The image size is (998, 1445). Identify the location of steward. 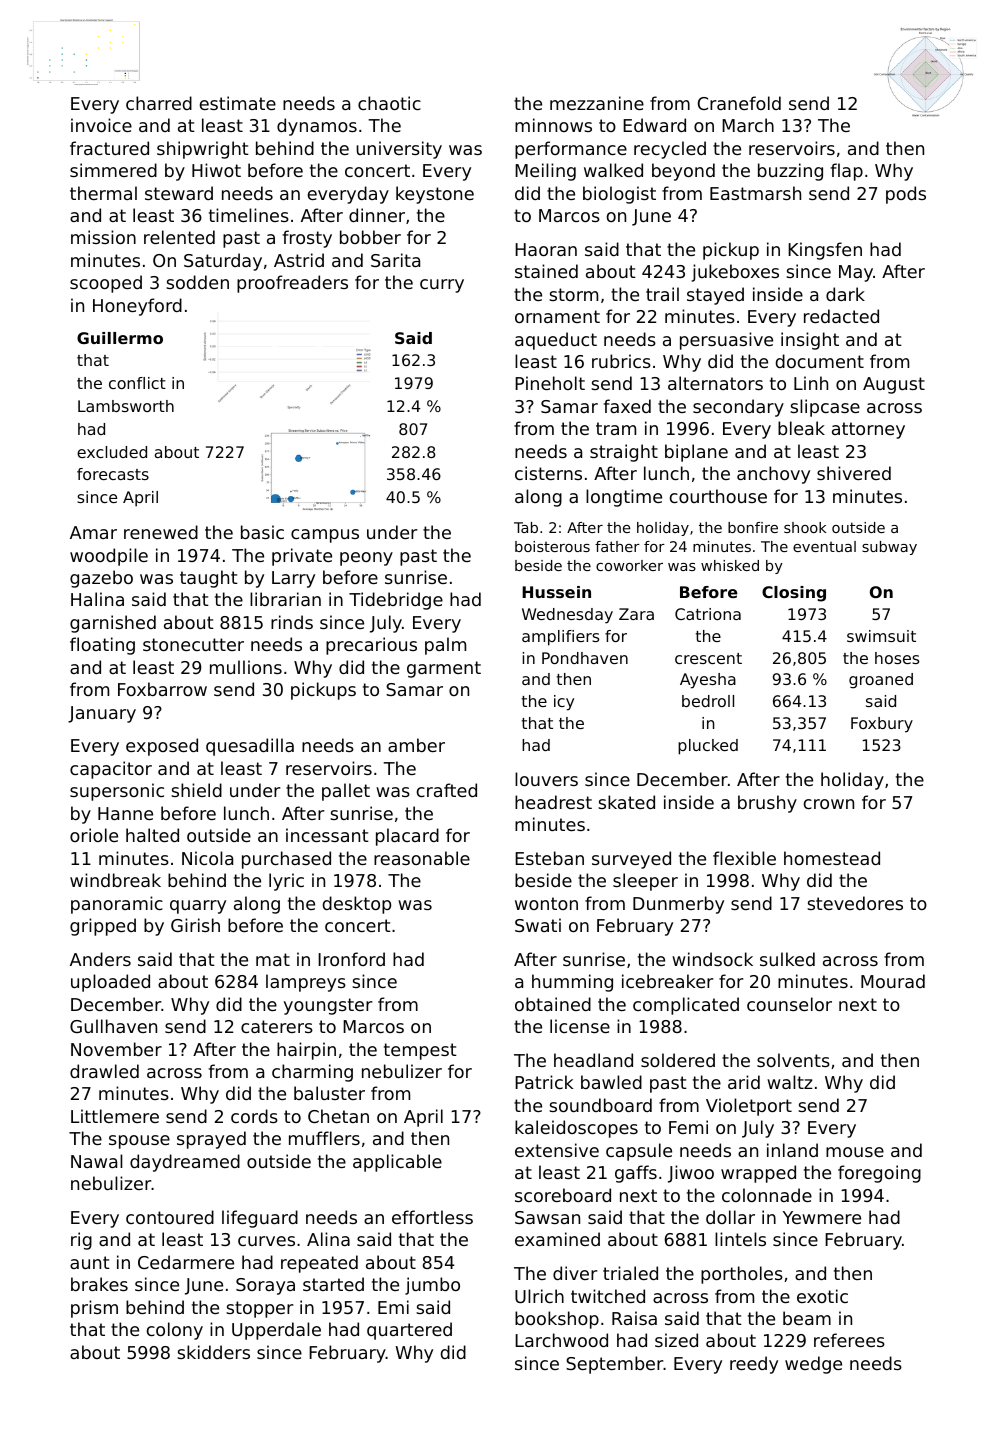
(179, 193).
